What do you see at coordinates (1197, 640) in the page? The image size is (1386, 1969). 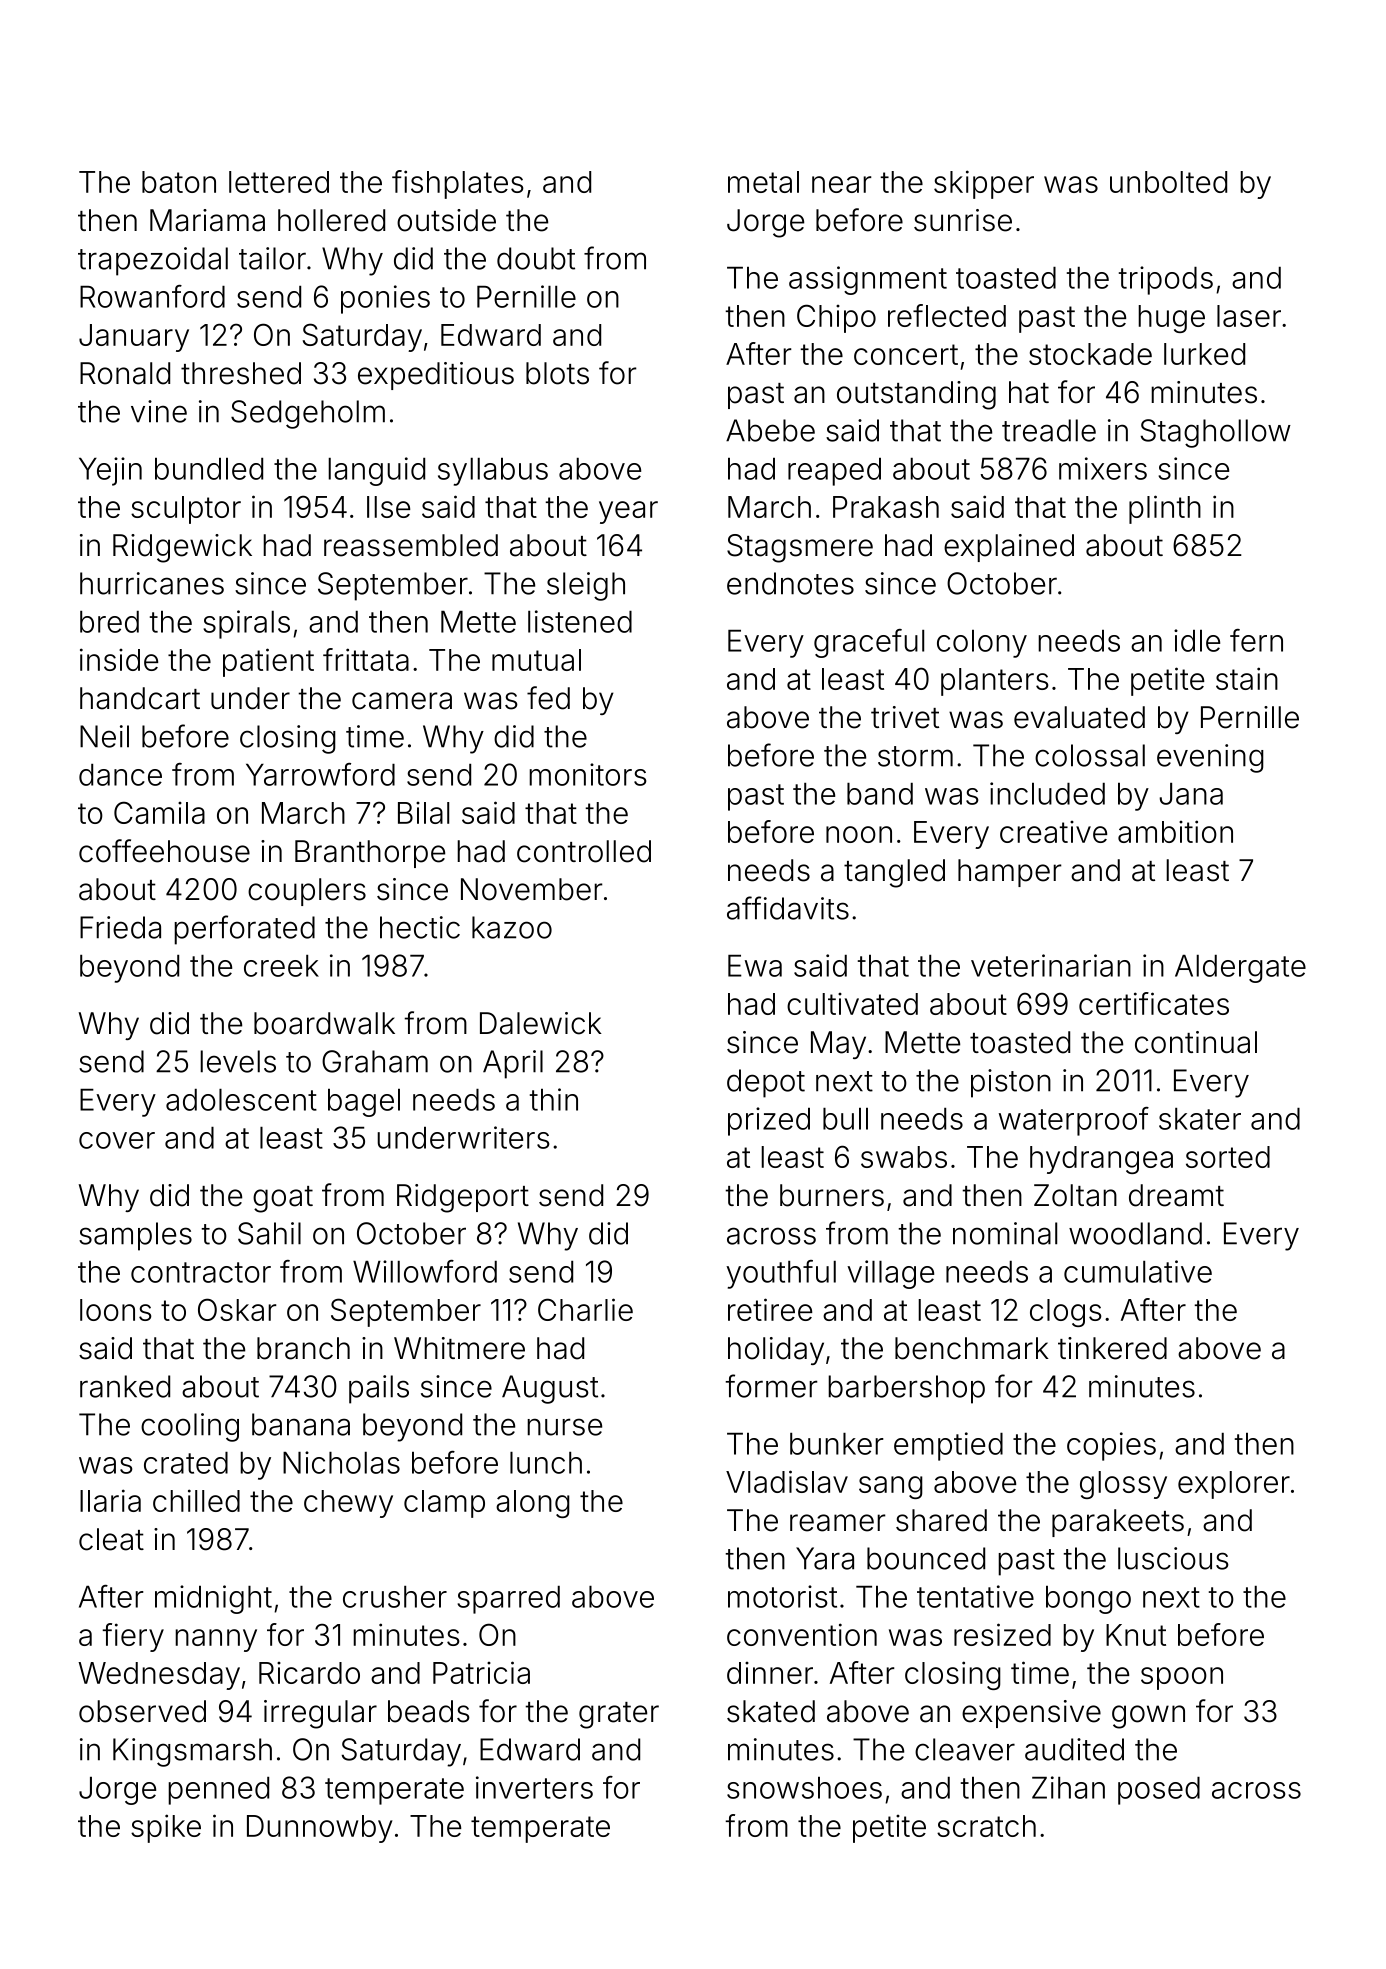 I see `idle` at bounding box center [1197, 640].
